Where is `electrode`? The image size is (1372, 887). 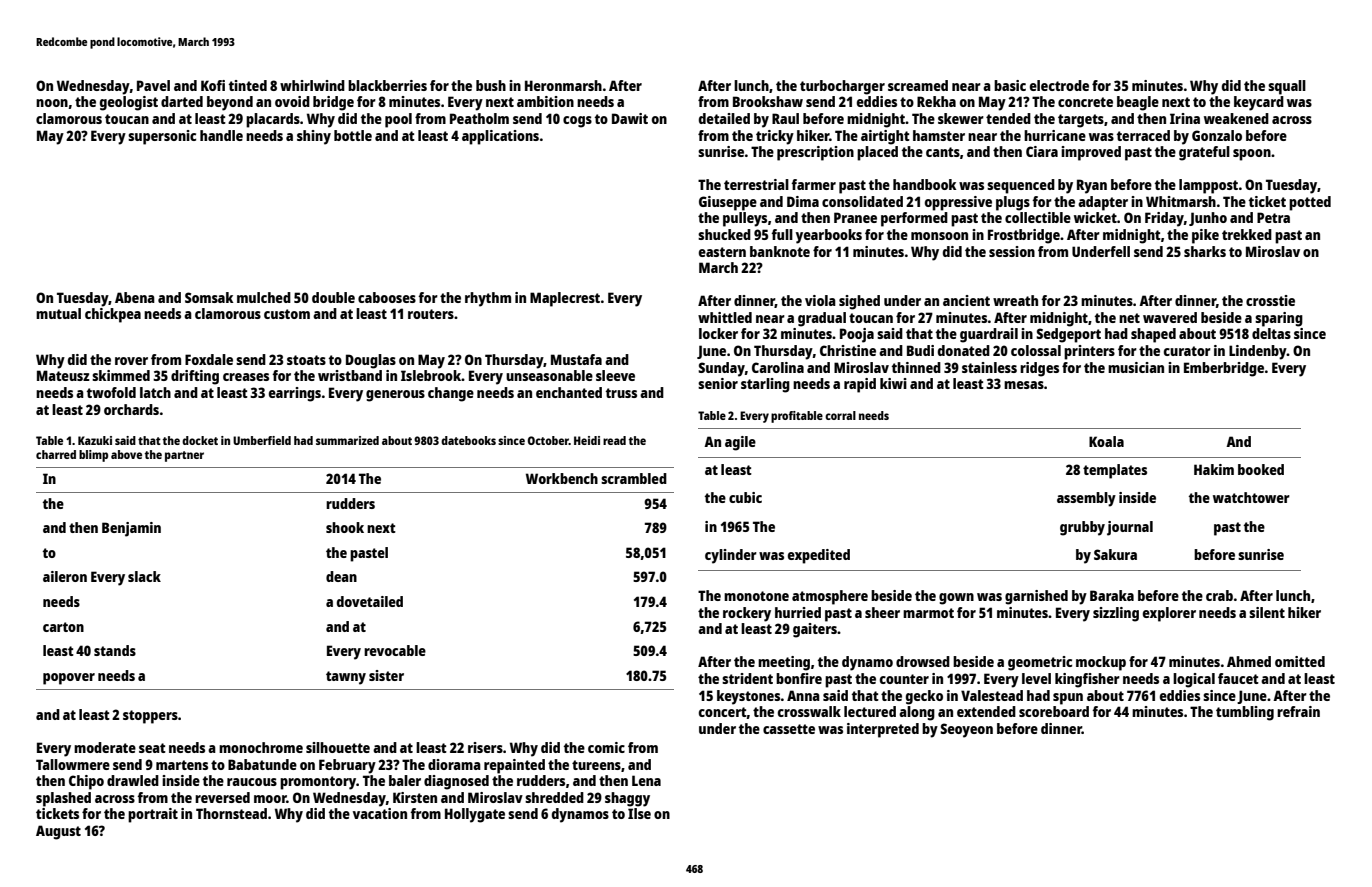
electrode is located at coordinates (1059, 85).
